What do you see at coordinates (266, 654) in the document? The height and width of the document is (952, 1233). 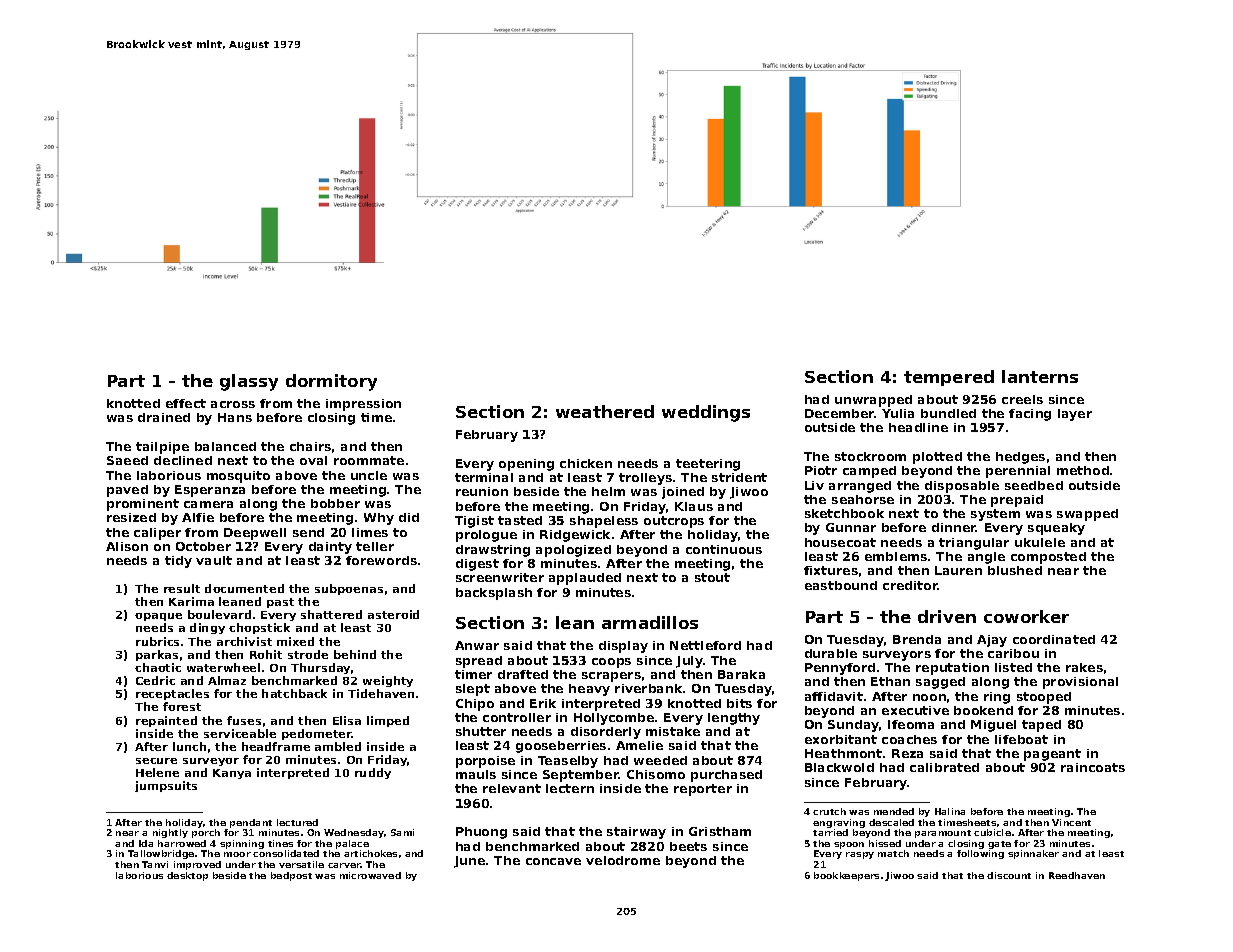 I see `Rohit` at bounding box center [266, 654].
